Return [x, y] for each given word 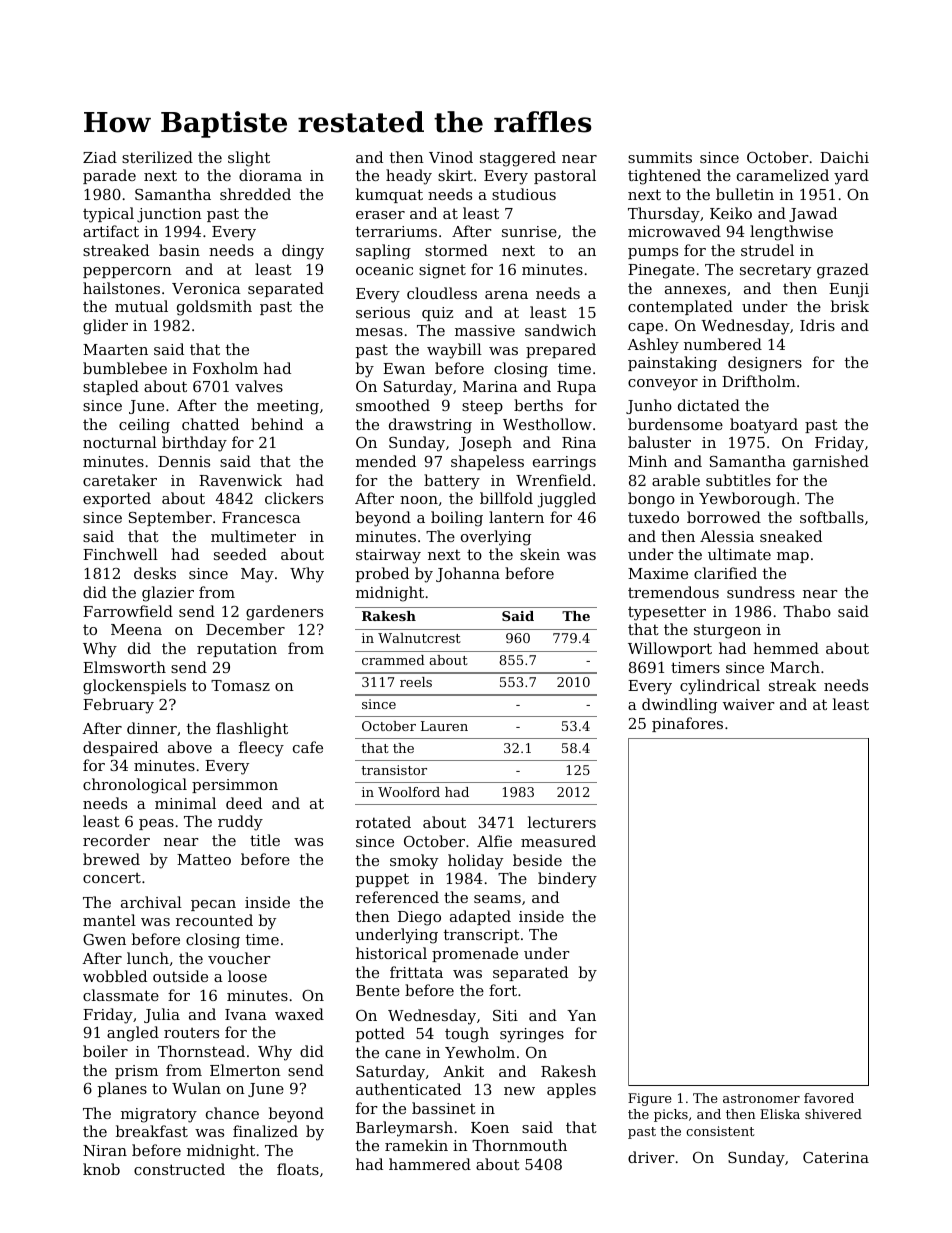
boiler [105, 1051]
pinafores [687, 724]
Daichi [844, 157]
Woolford [409, 792]
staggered [518, 159]
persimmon [235, 786]
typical [108, 215]
